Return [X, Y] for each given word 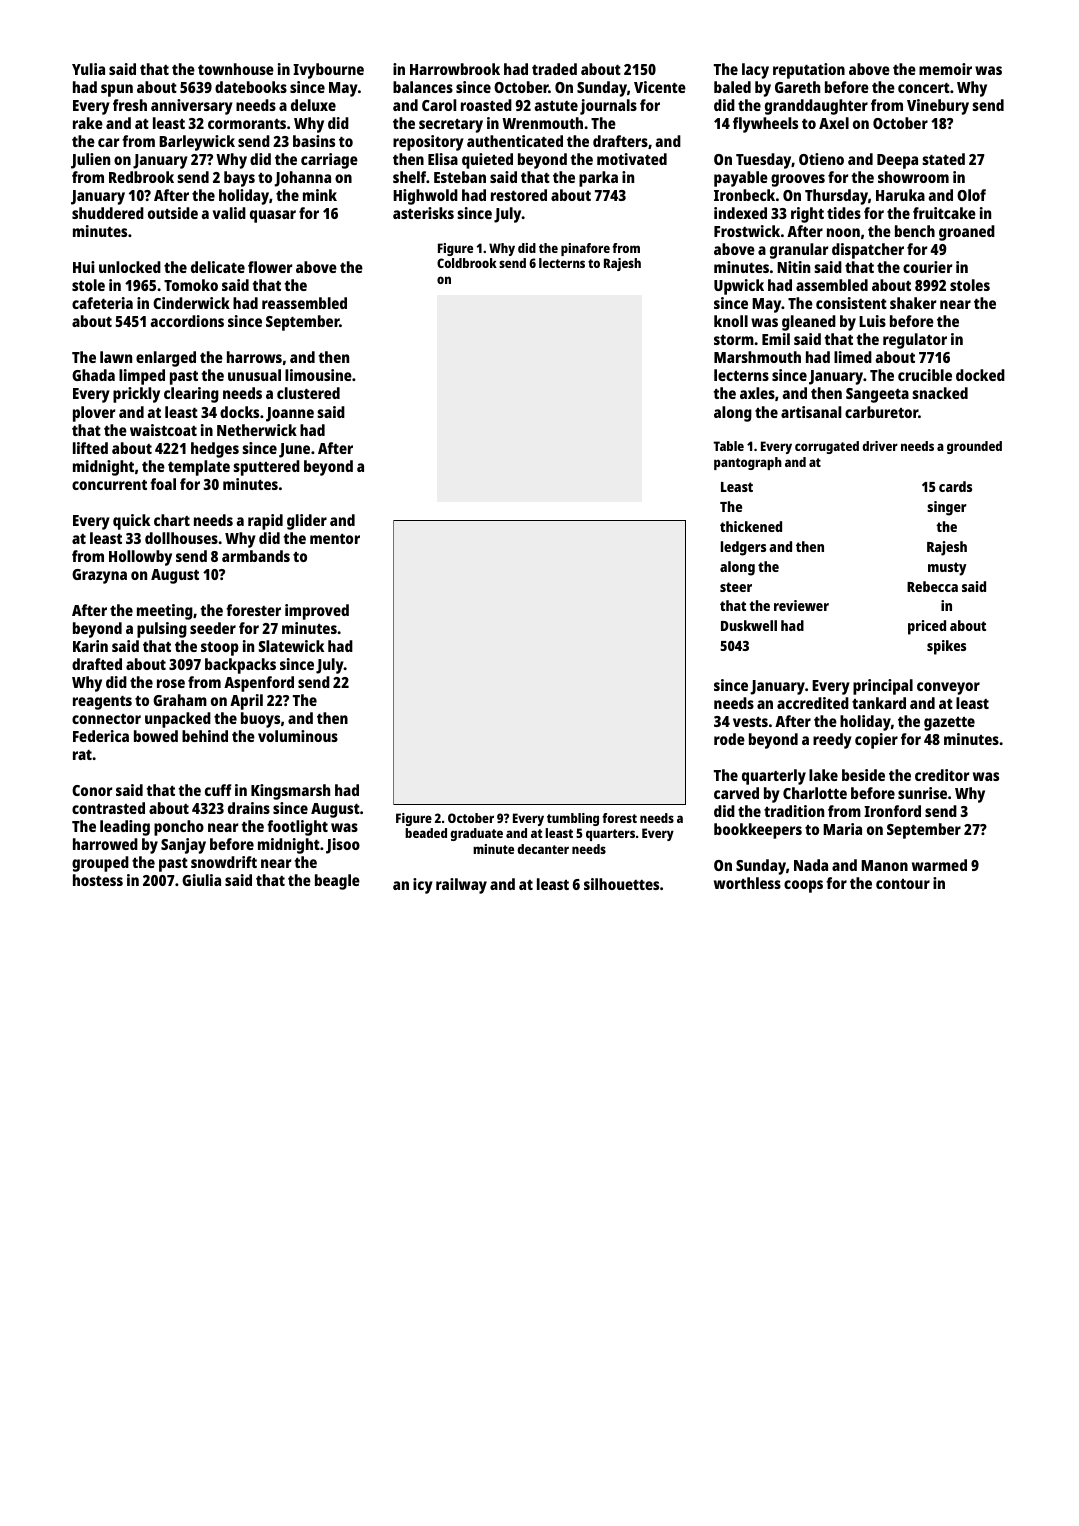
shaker [913, 303]
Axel [834, 123]
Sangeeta [877, 395]
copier [876, 741]
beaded [426, 833]
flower [270, 267]
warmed [939, 865]
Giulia [201, 880]
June [294, 450]
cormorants [247, 124]
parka [598, 179]
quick [131, 522]
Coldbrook [467, 263]
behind [205, 736]
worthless [747, 883]
